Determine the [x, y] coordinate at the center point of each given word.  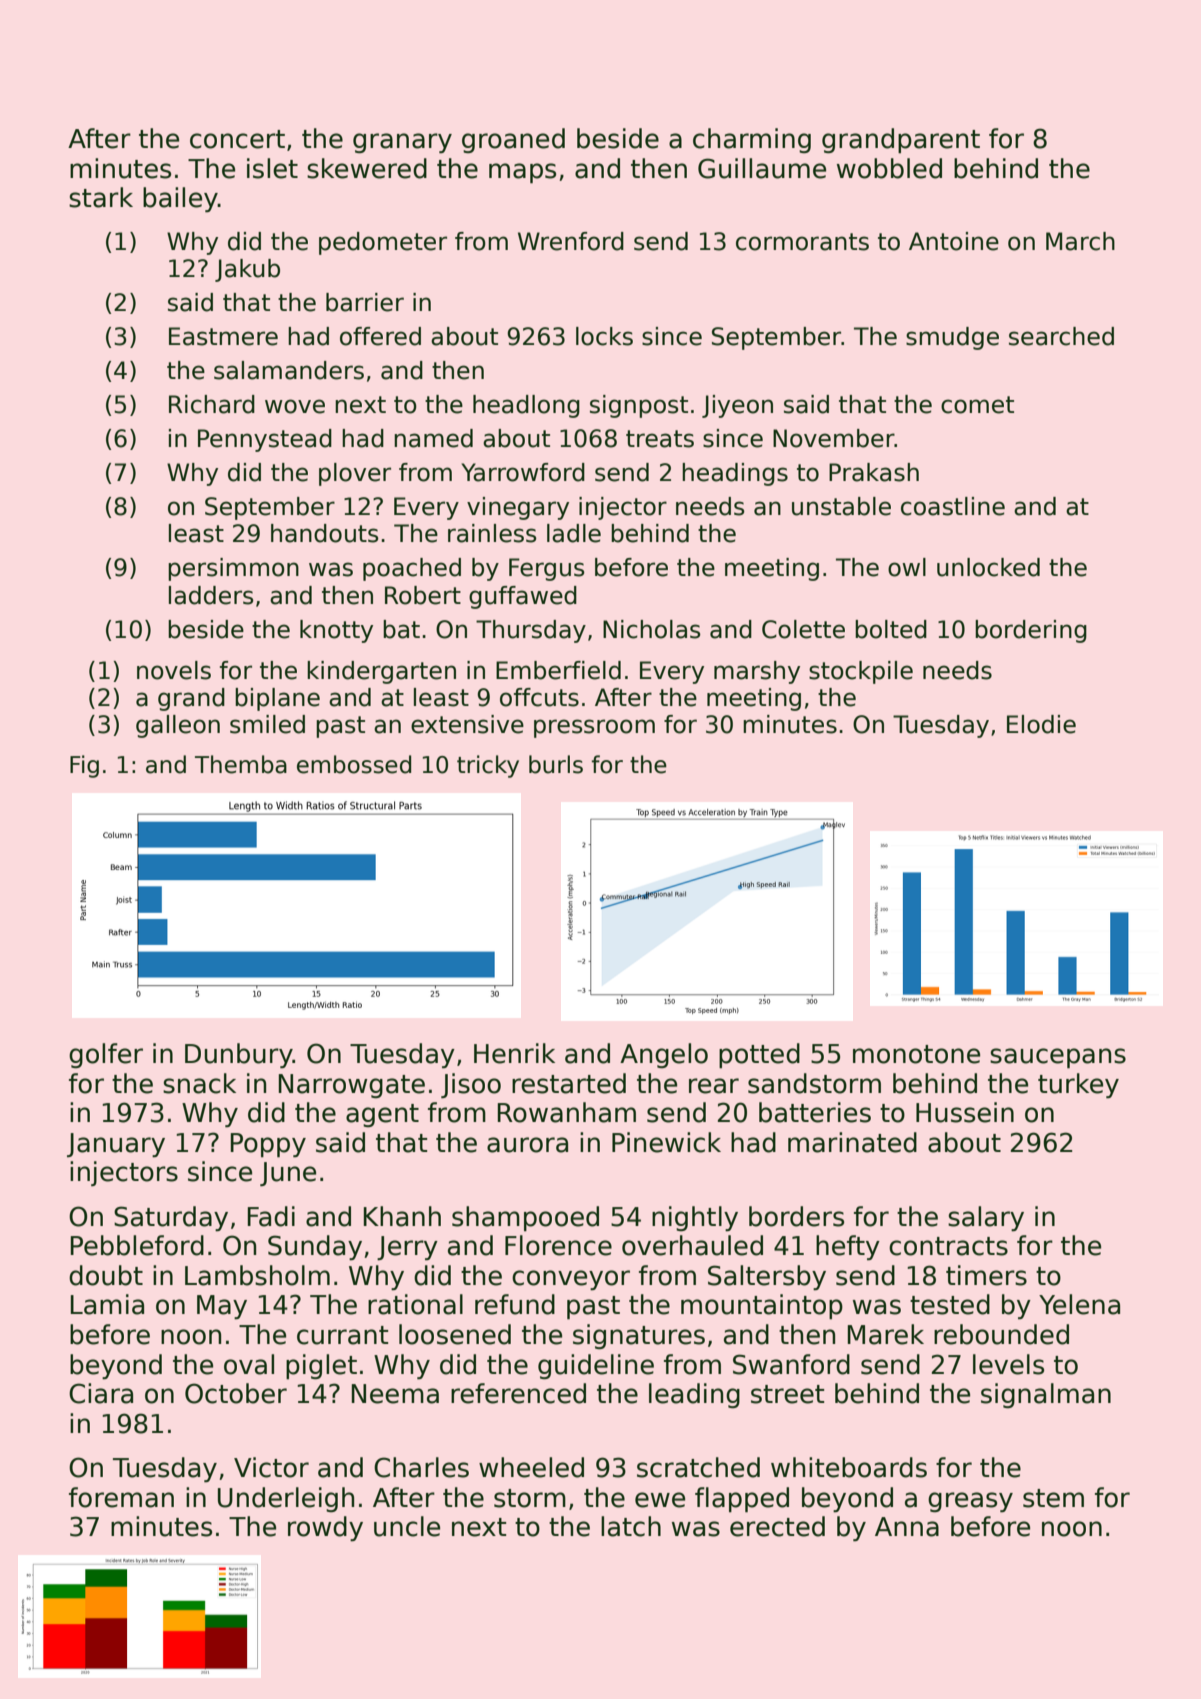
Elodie [1041, 724]
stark [101, 197]
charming [752, 140]
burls [556, 764]
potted [759, 1055]
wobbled [889, 168]
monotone [916, 1054]
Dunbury [239, 1055]
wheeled [531, 1467]
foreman [121, 1497]
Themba [241, 764]
